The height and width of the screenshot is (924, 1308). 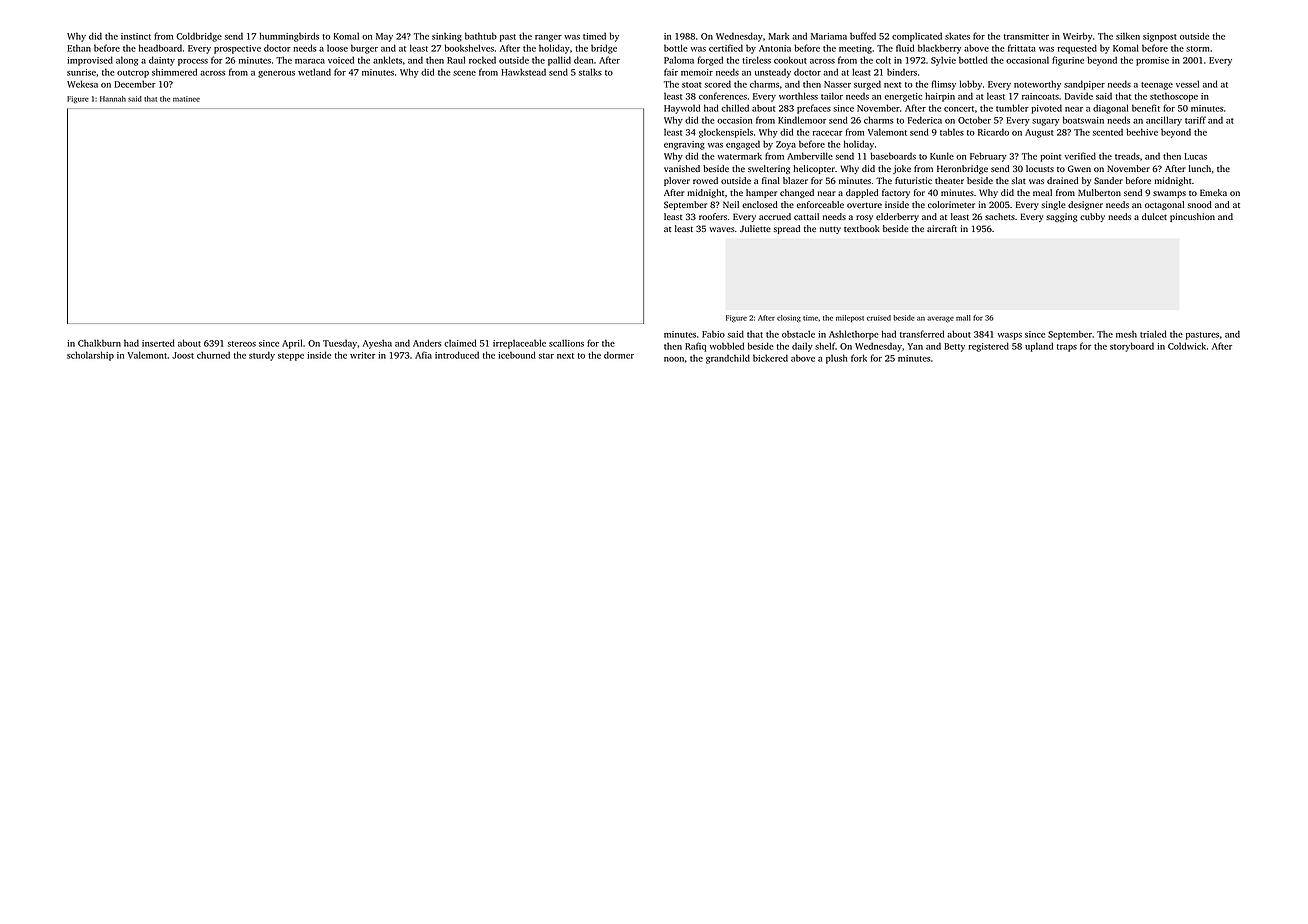 I want to click on instinct, so click(x=136, y=36).
